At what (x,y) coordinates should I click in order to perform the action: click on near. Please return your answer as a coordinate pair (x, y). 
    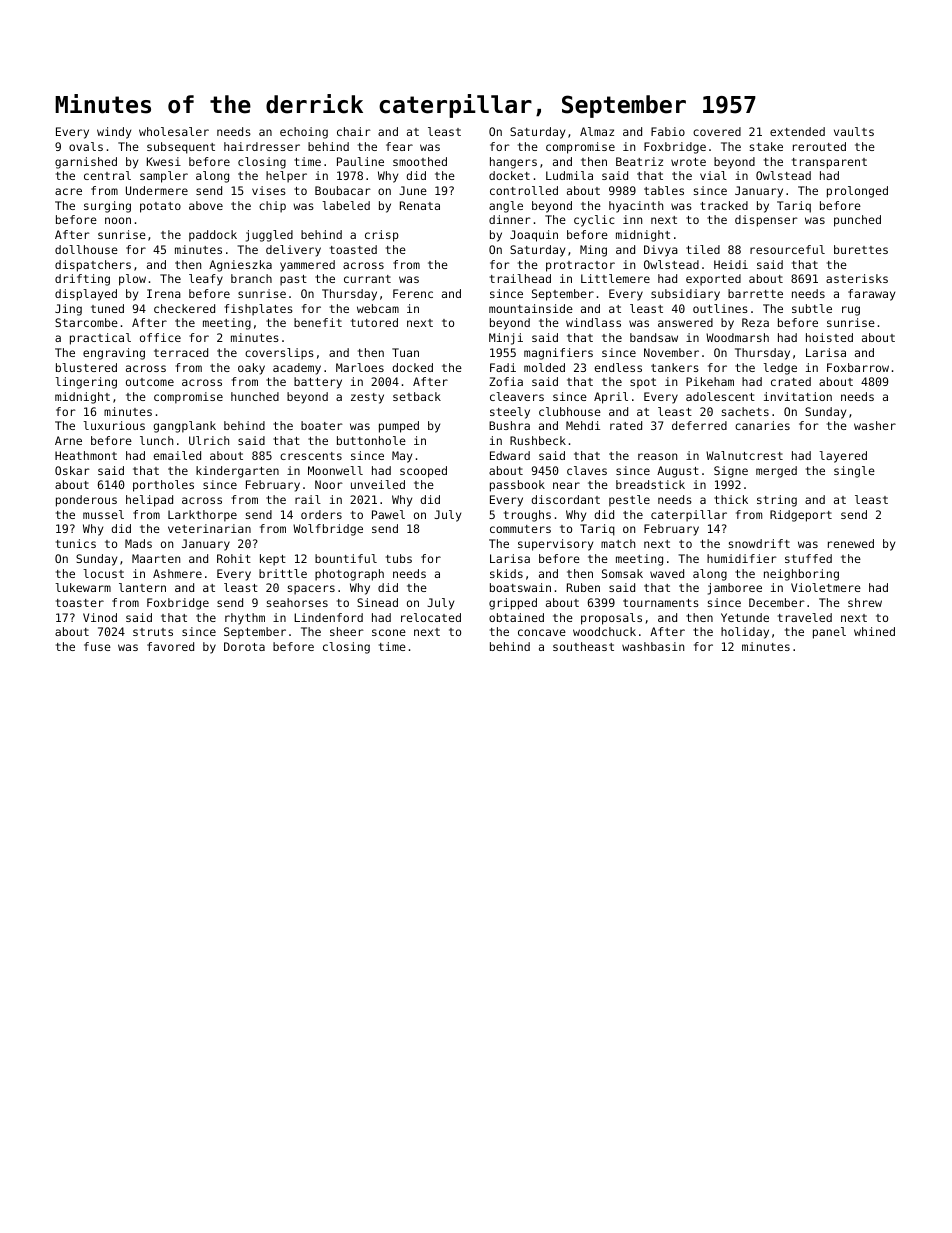
    Looking at the image, I should click on (566, 485).
